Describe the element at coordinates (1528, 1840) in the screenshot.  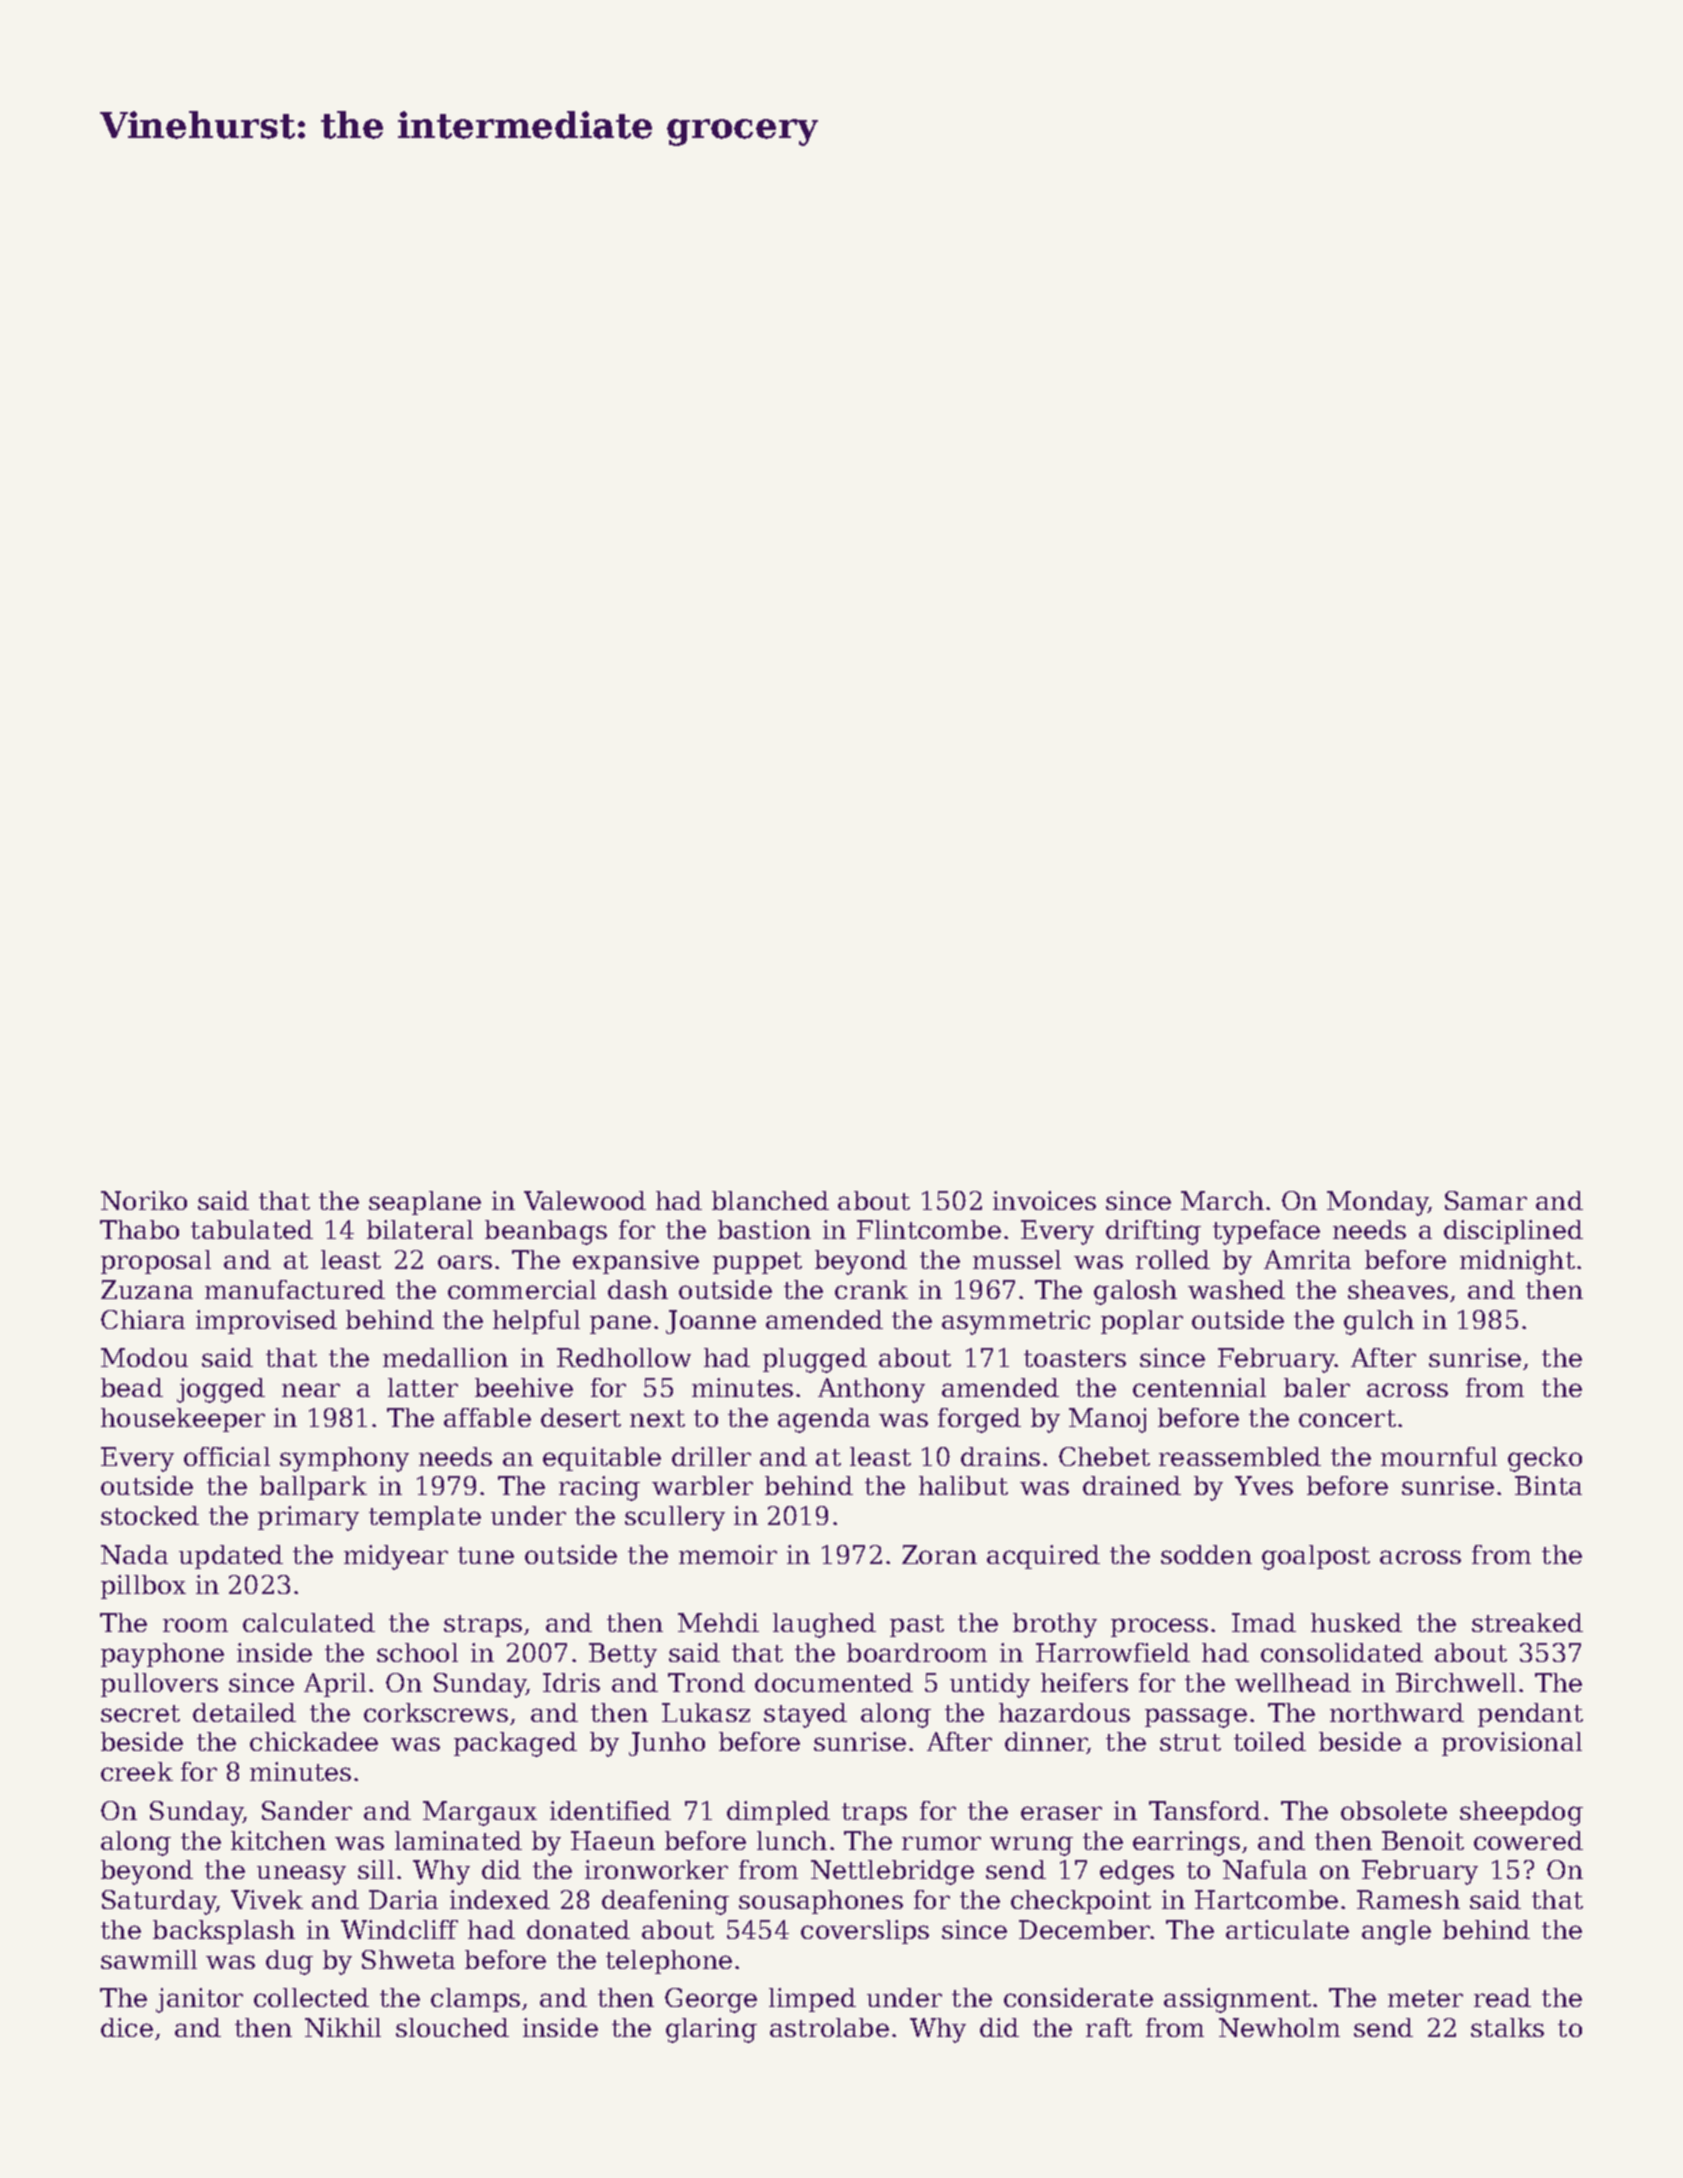
I see `cowered` at that location.
